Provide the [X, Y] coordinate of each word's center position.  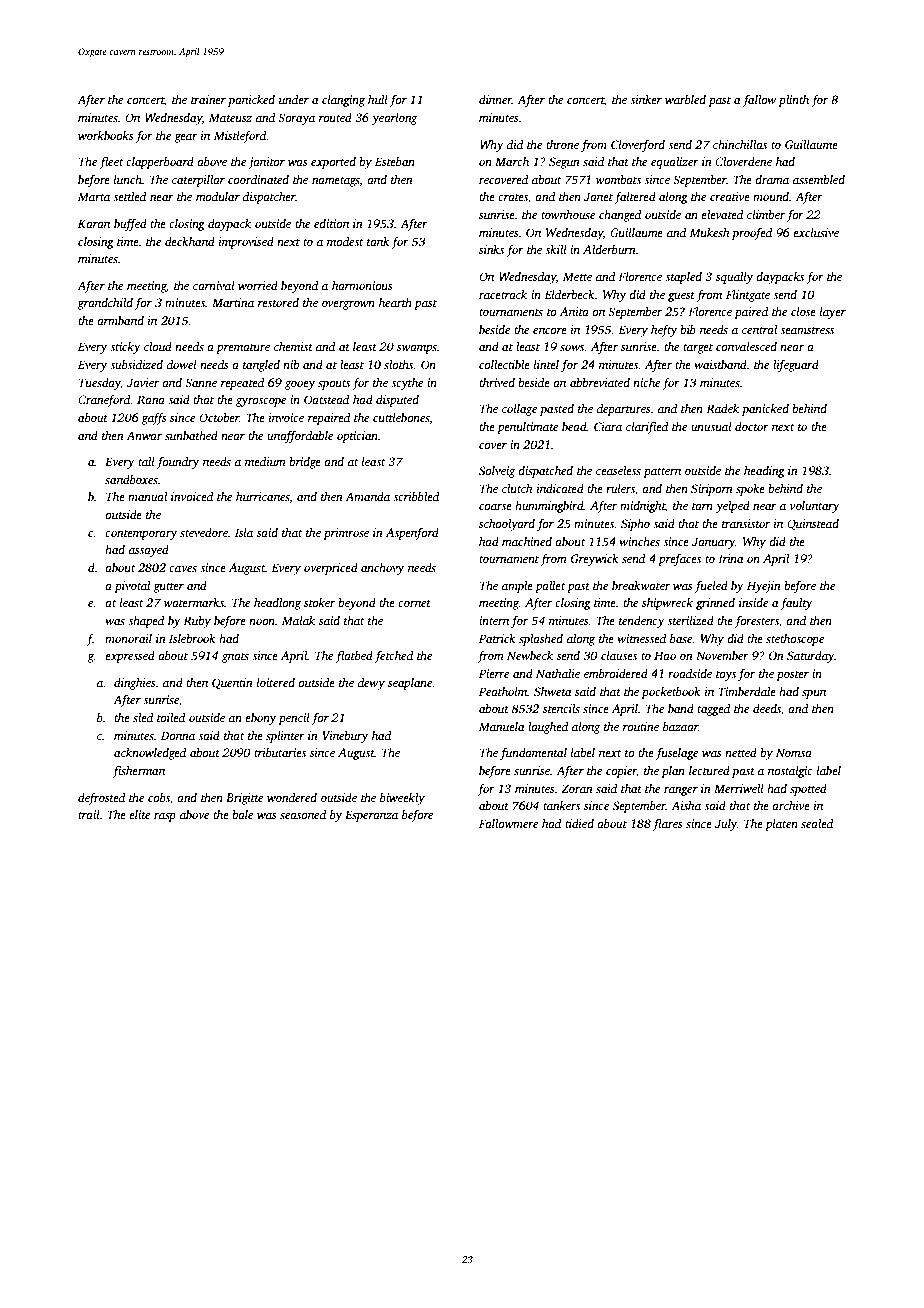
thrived [497, 382]
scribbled [416, 496]
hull [378, 99]
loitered [276, 682]
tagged [713, 710]
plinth [793, 101]
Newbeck [530, 655]
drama [772, 179]
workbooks [106, 135]
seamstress [807, 330]
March [512, 161]
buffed [130, 225]
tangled [261, 366]
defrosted [101, 798]
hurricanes [263, 496]
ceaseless [618, 470]
